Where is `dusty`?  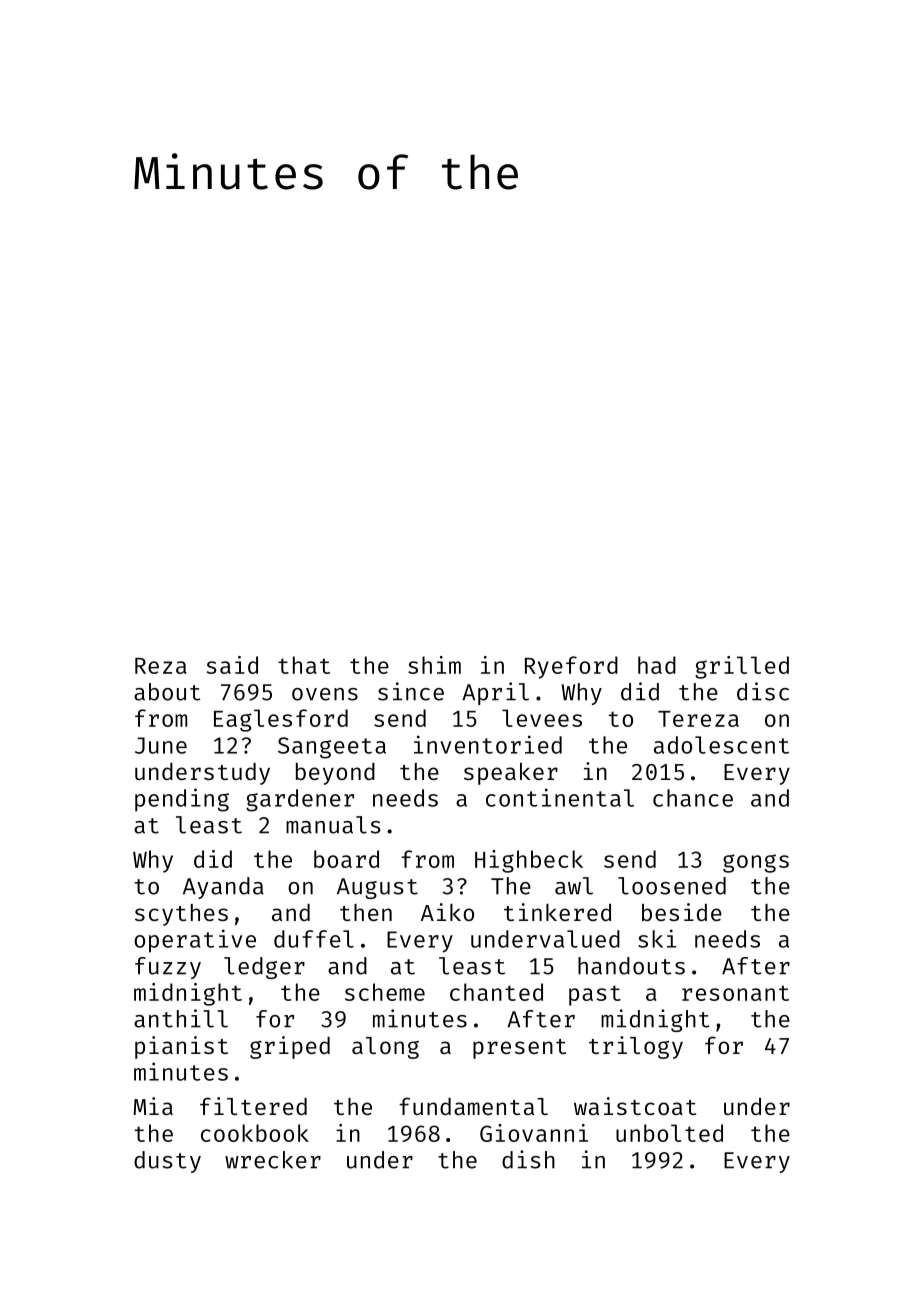
dusty is located at coordinates (167, 1162).
